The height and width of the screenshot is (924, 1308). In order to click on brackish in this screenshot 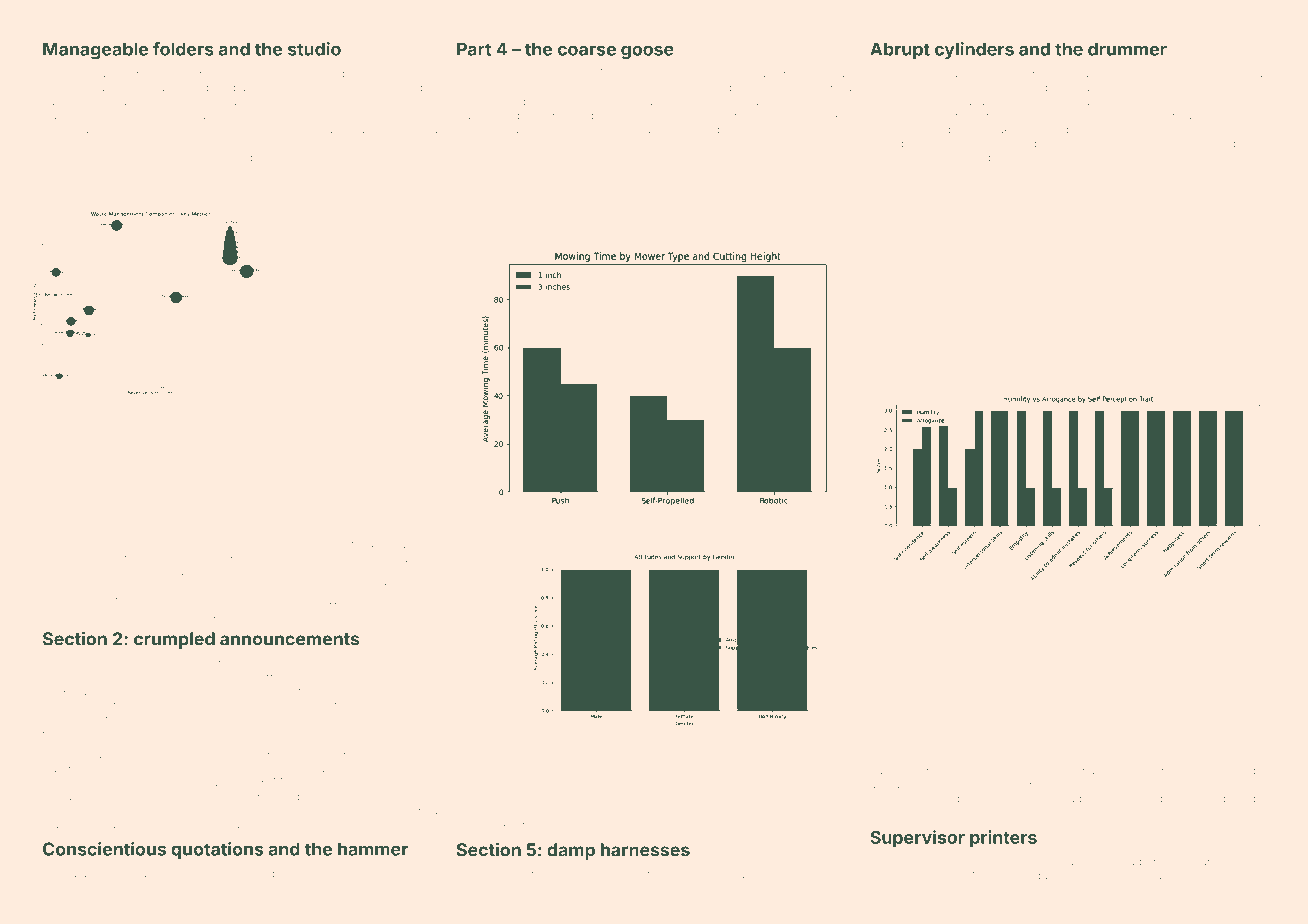, I will do `click(64, 824)`.
